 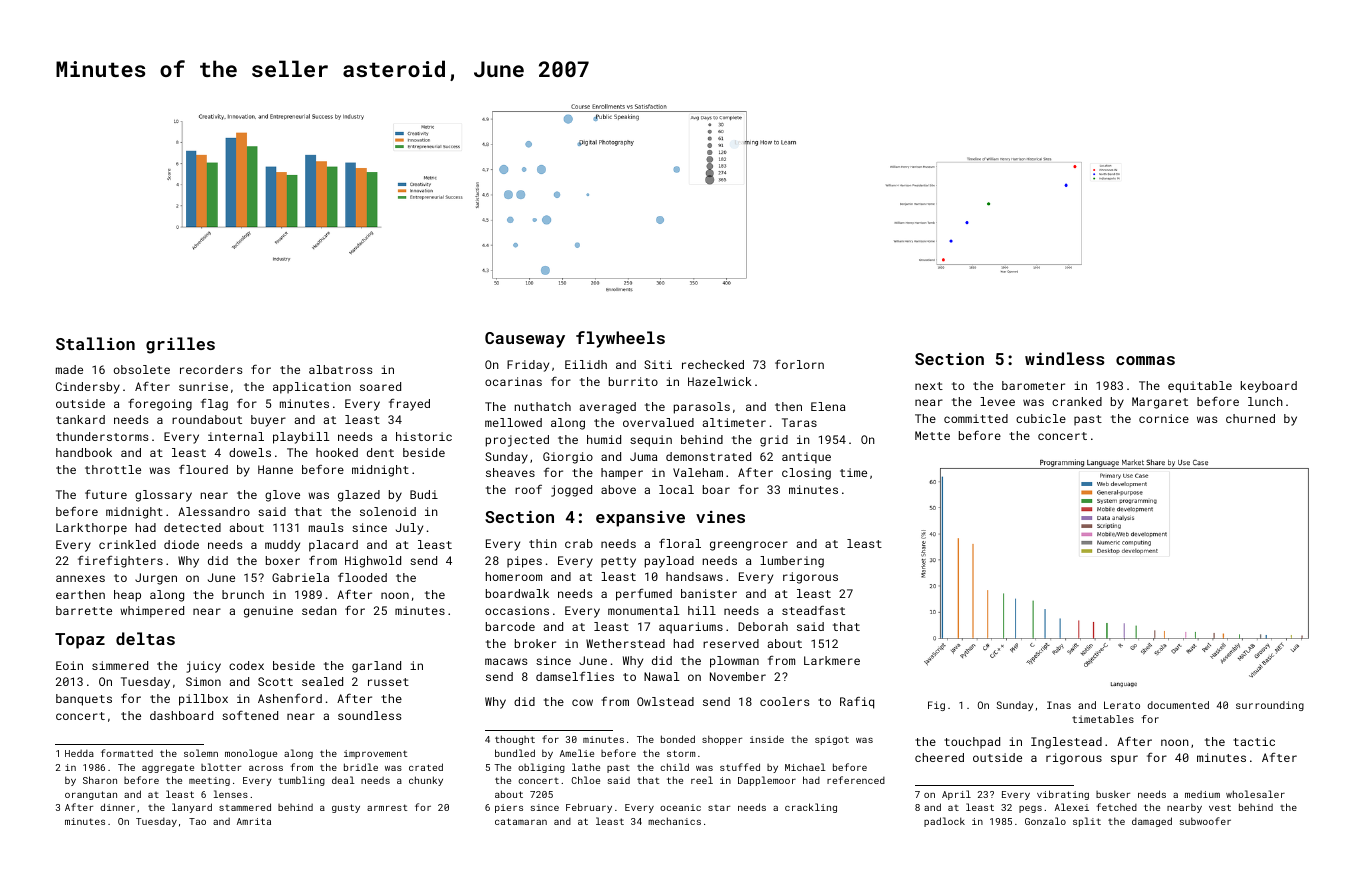 I want to click on shopper, so click(x=722, y=740).
